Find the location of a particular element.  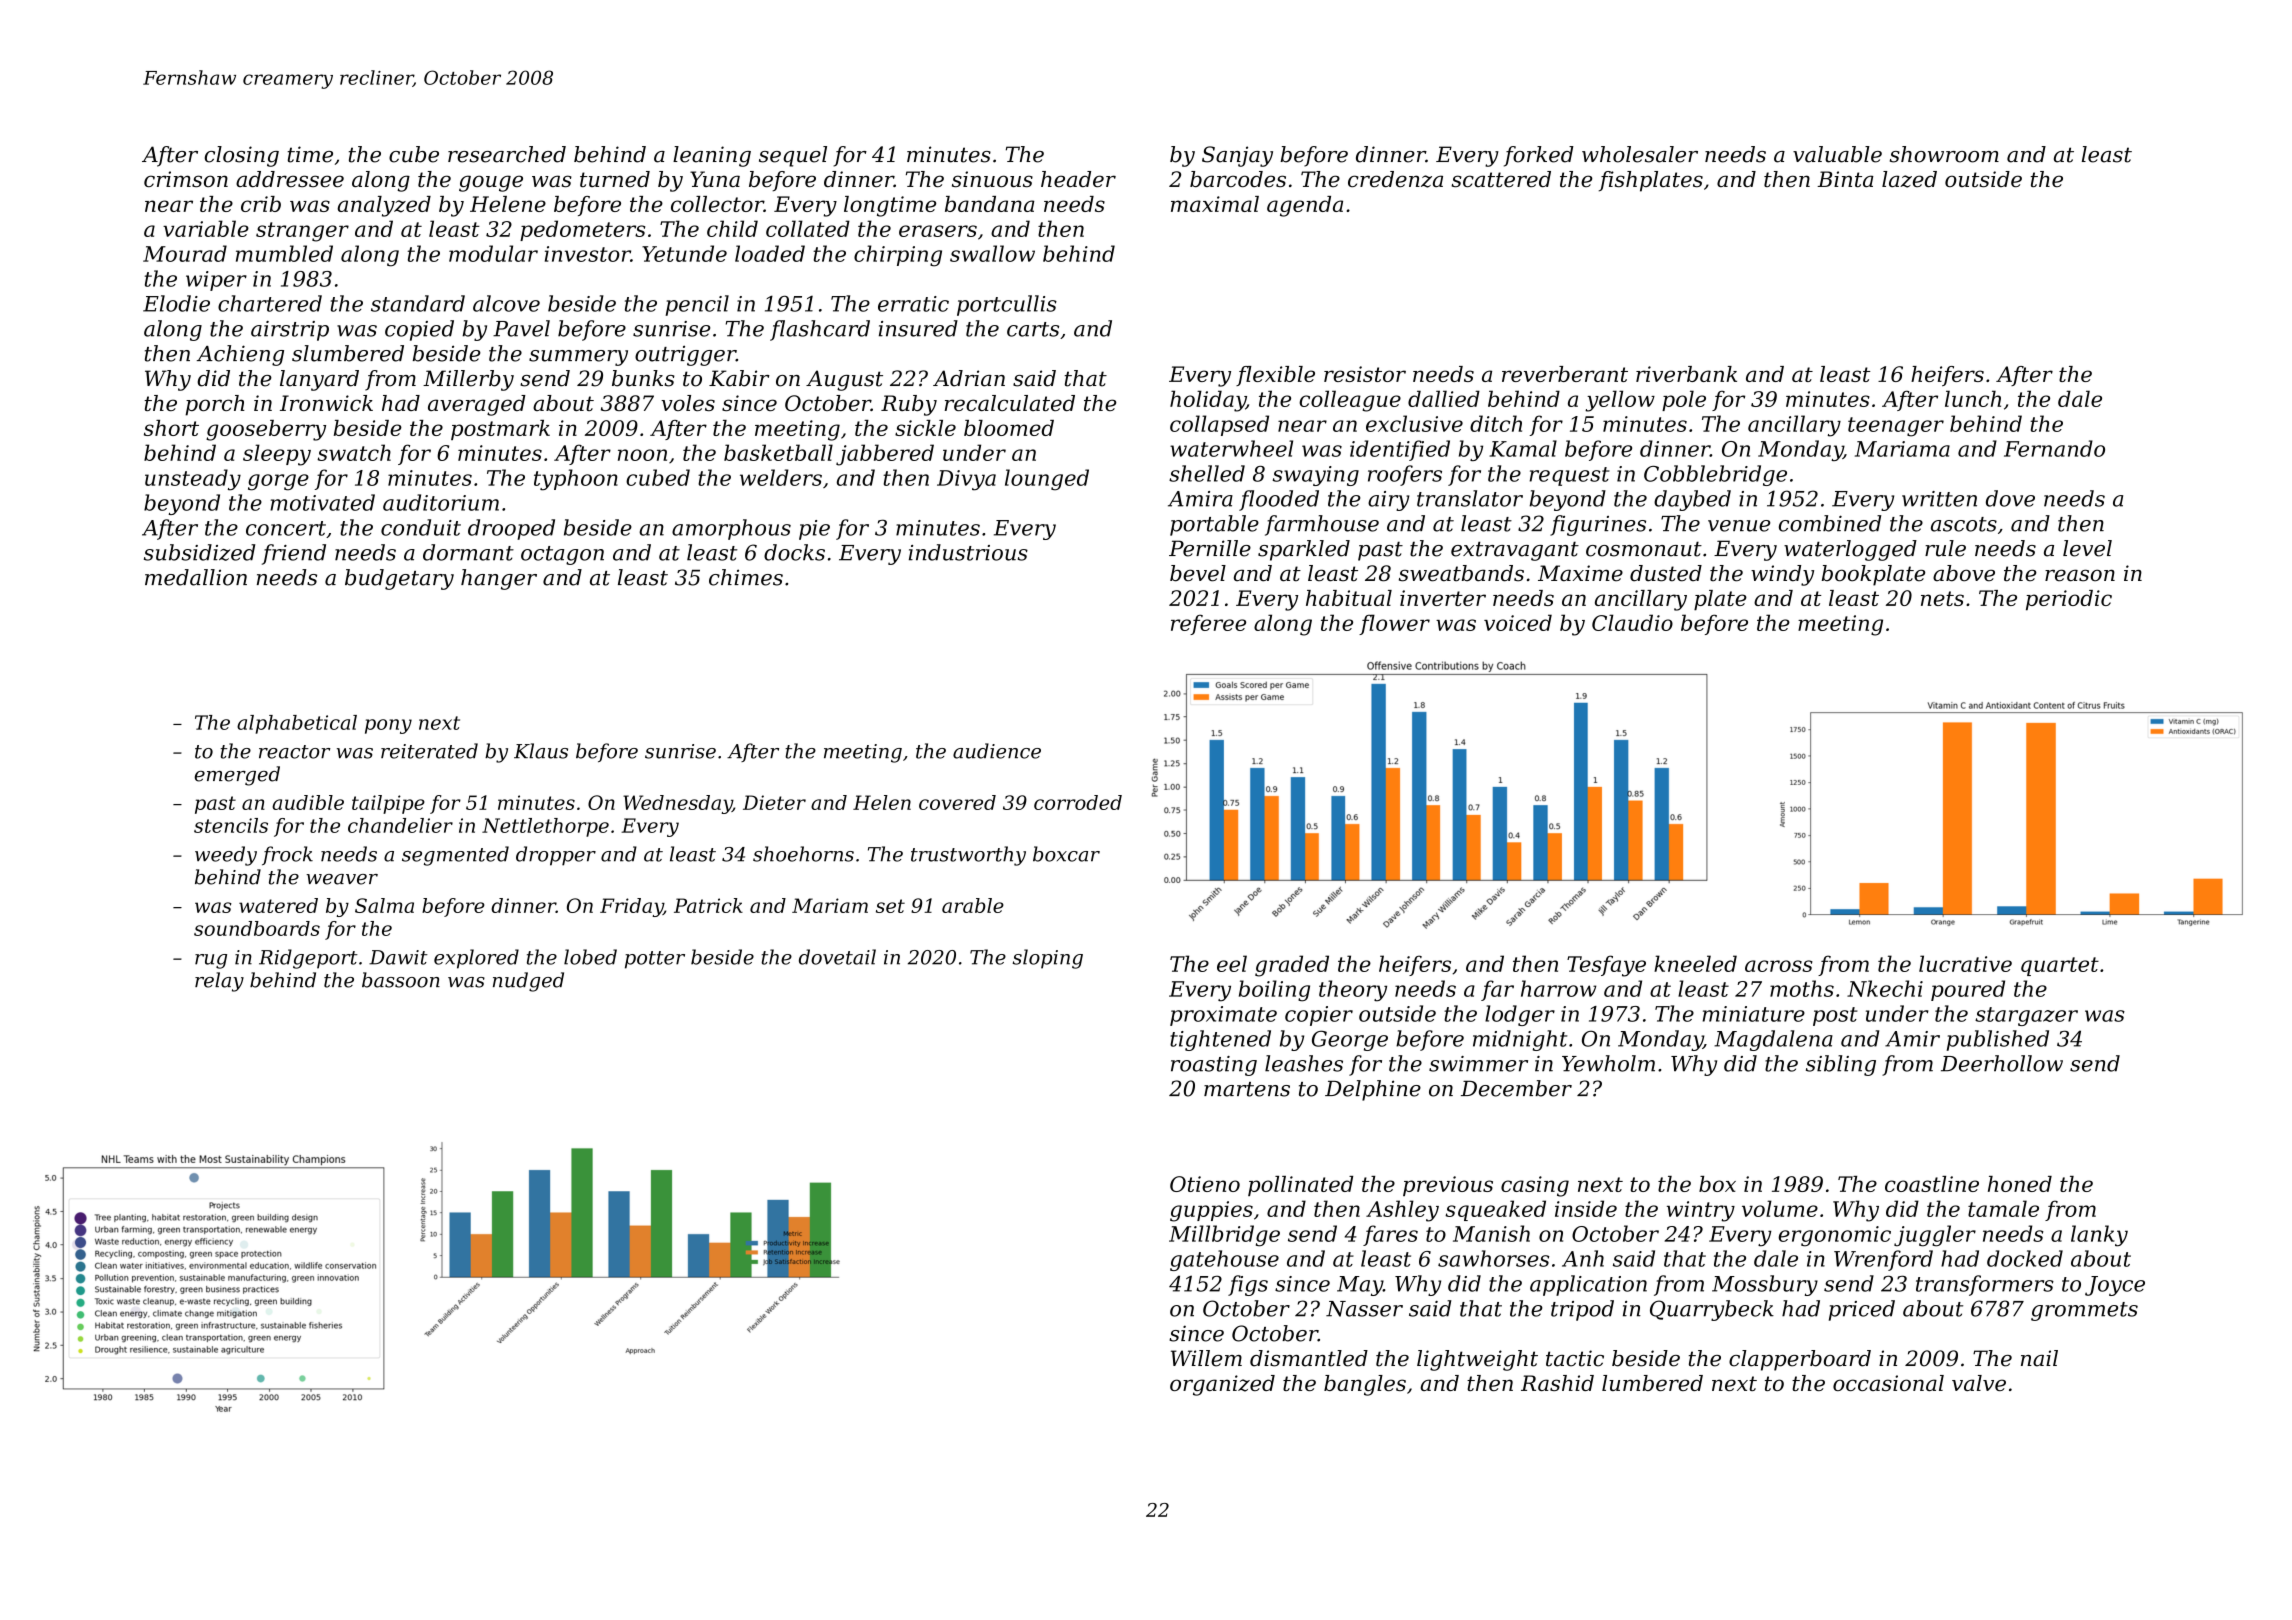

quartet is located at coordinates (2060, 966).
